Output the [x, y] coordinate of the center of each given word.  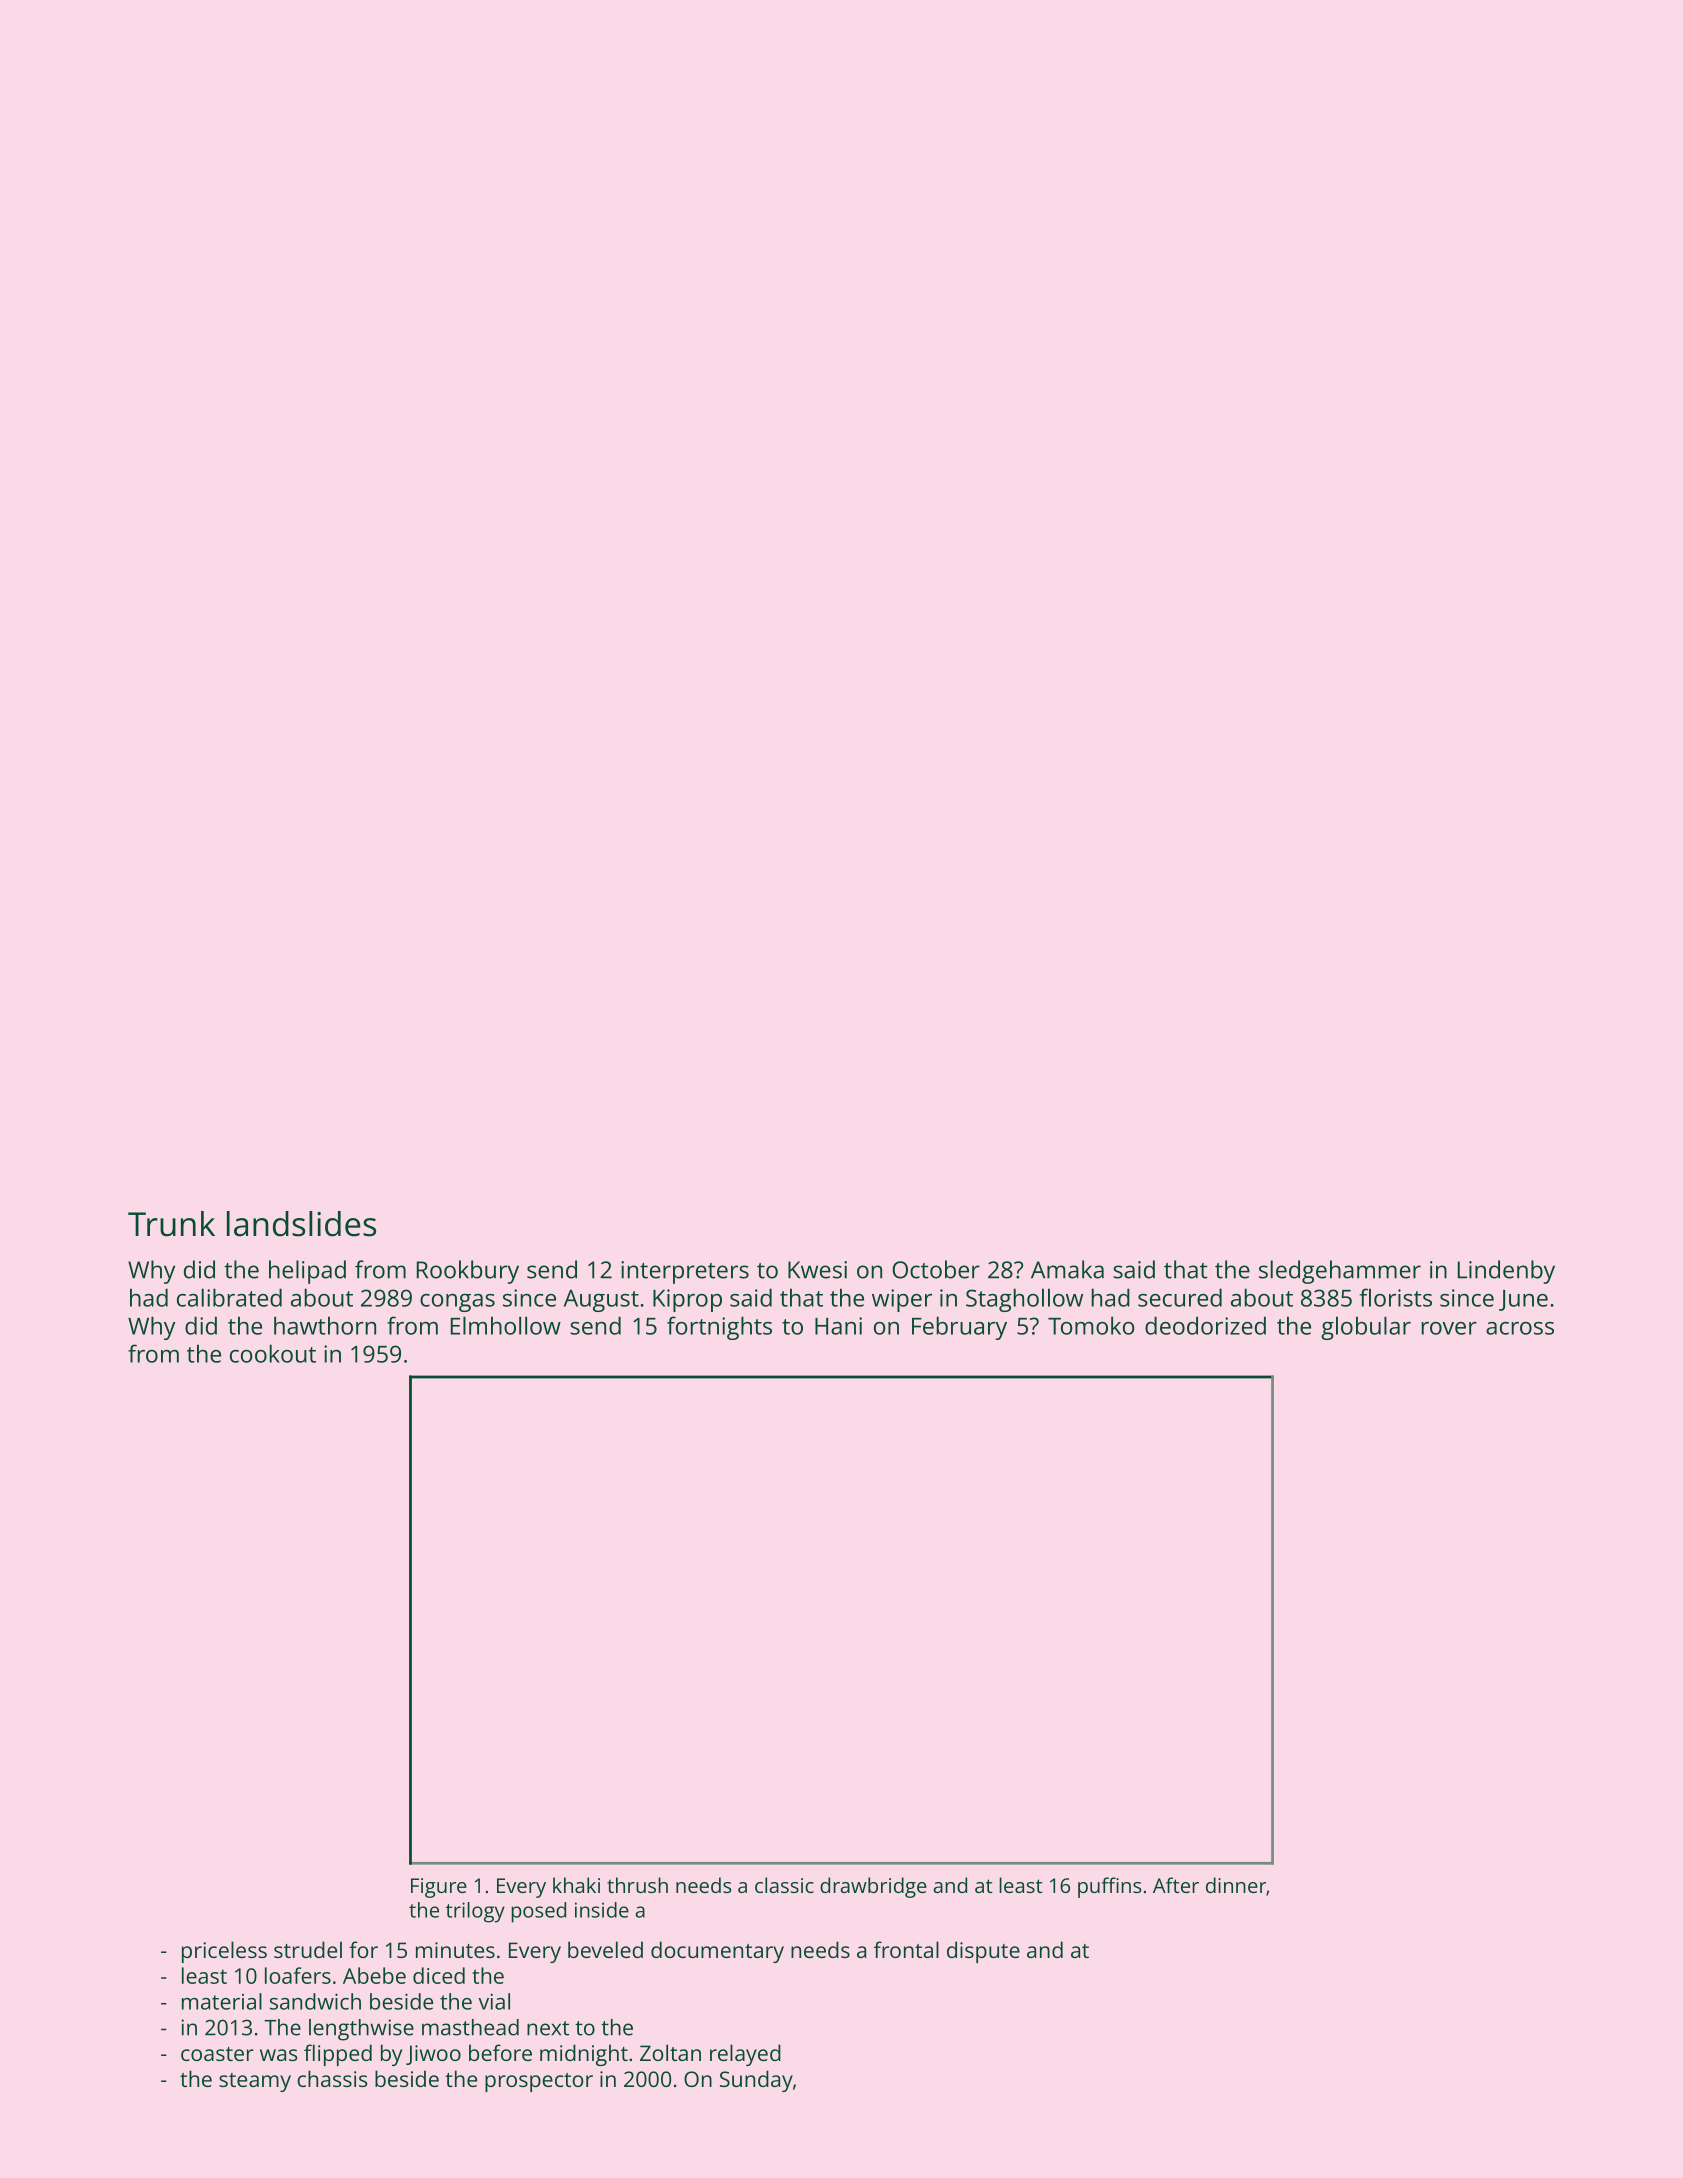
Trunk [171, 1224]
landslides [301, 1224]
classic [784, 1885]
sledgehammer [1340, 1272]
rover [1449, 1328]
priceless [224, 1952]
